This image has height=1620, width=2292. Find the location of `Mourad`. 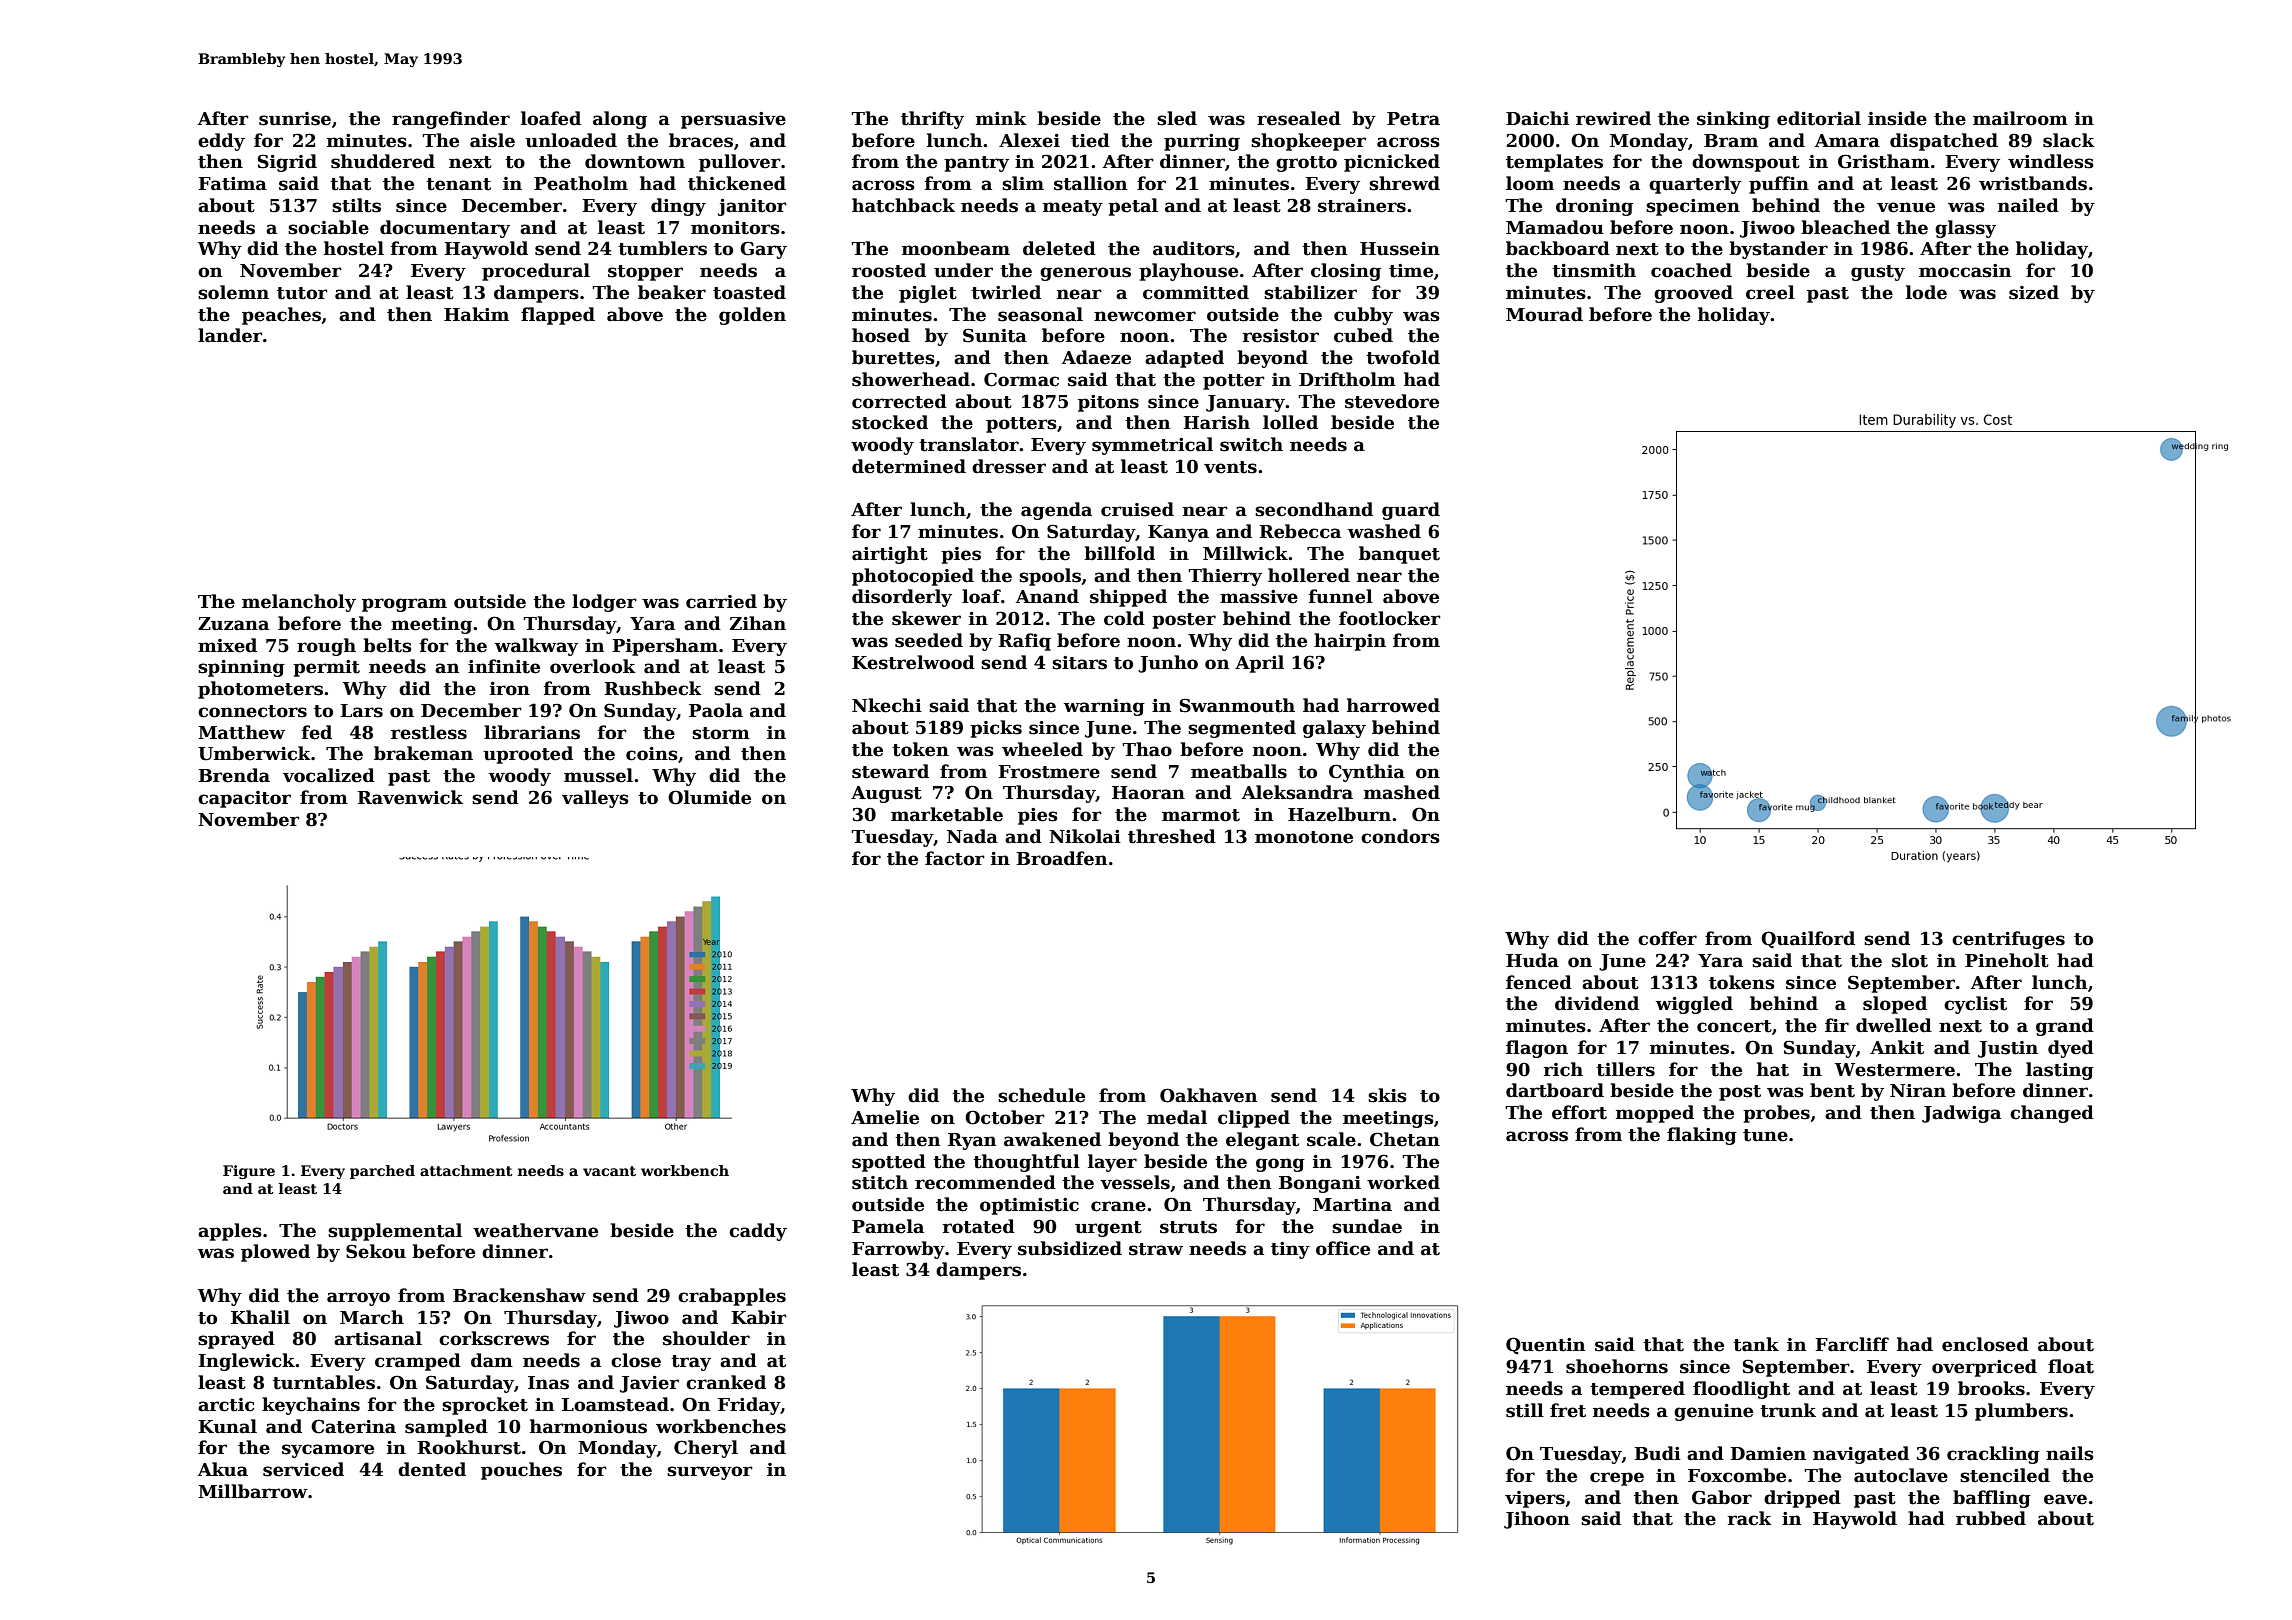

Mourad is located at coordinates (1544, 314).
